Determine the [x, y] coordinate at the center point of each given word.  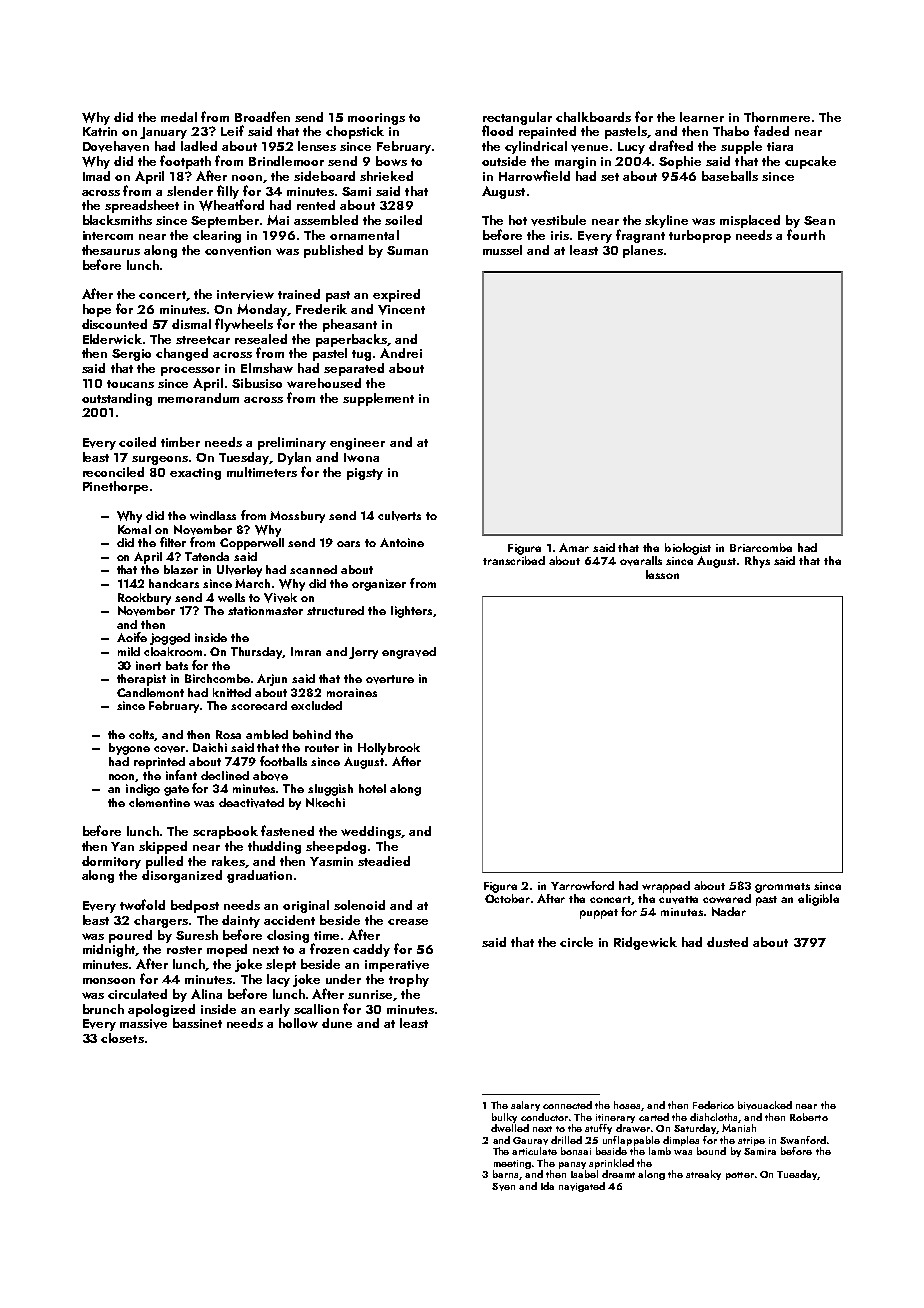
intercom [108, 235]
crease [408, 922]
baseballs [730, 176]
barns [505, 1174]
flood [497, 130]
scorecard [259, 705]
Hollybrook [389, 749]
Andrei [401, 353]
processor [190, 371]
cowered [727, 898]
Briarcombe [761, 547]
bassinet [197, 1023]
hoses [627, 1105]
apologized [161, 1010]
